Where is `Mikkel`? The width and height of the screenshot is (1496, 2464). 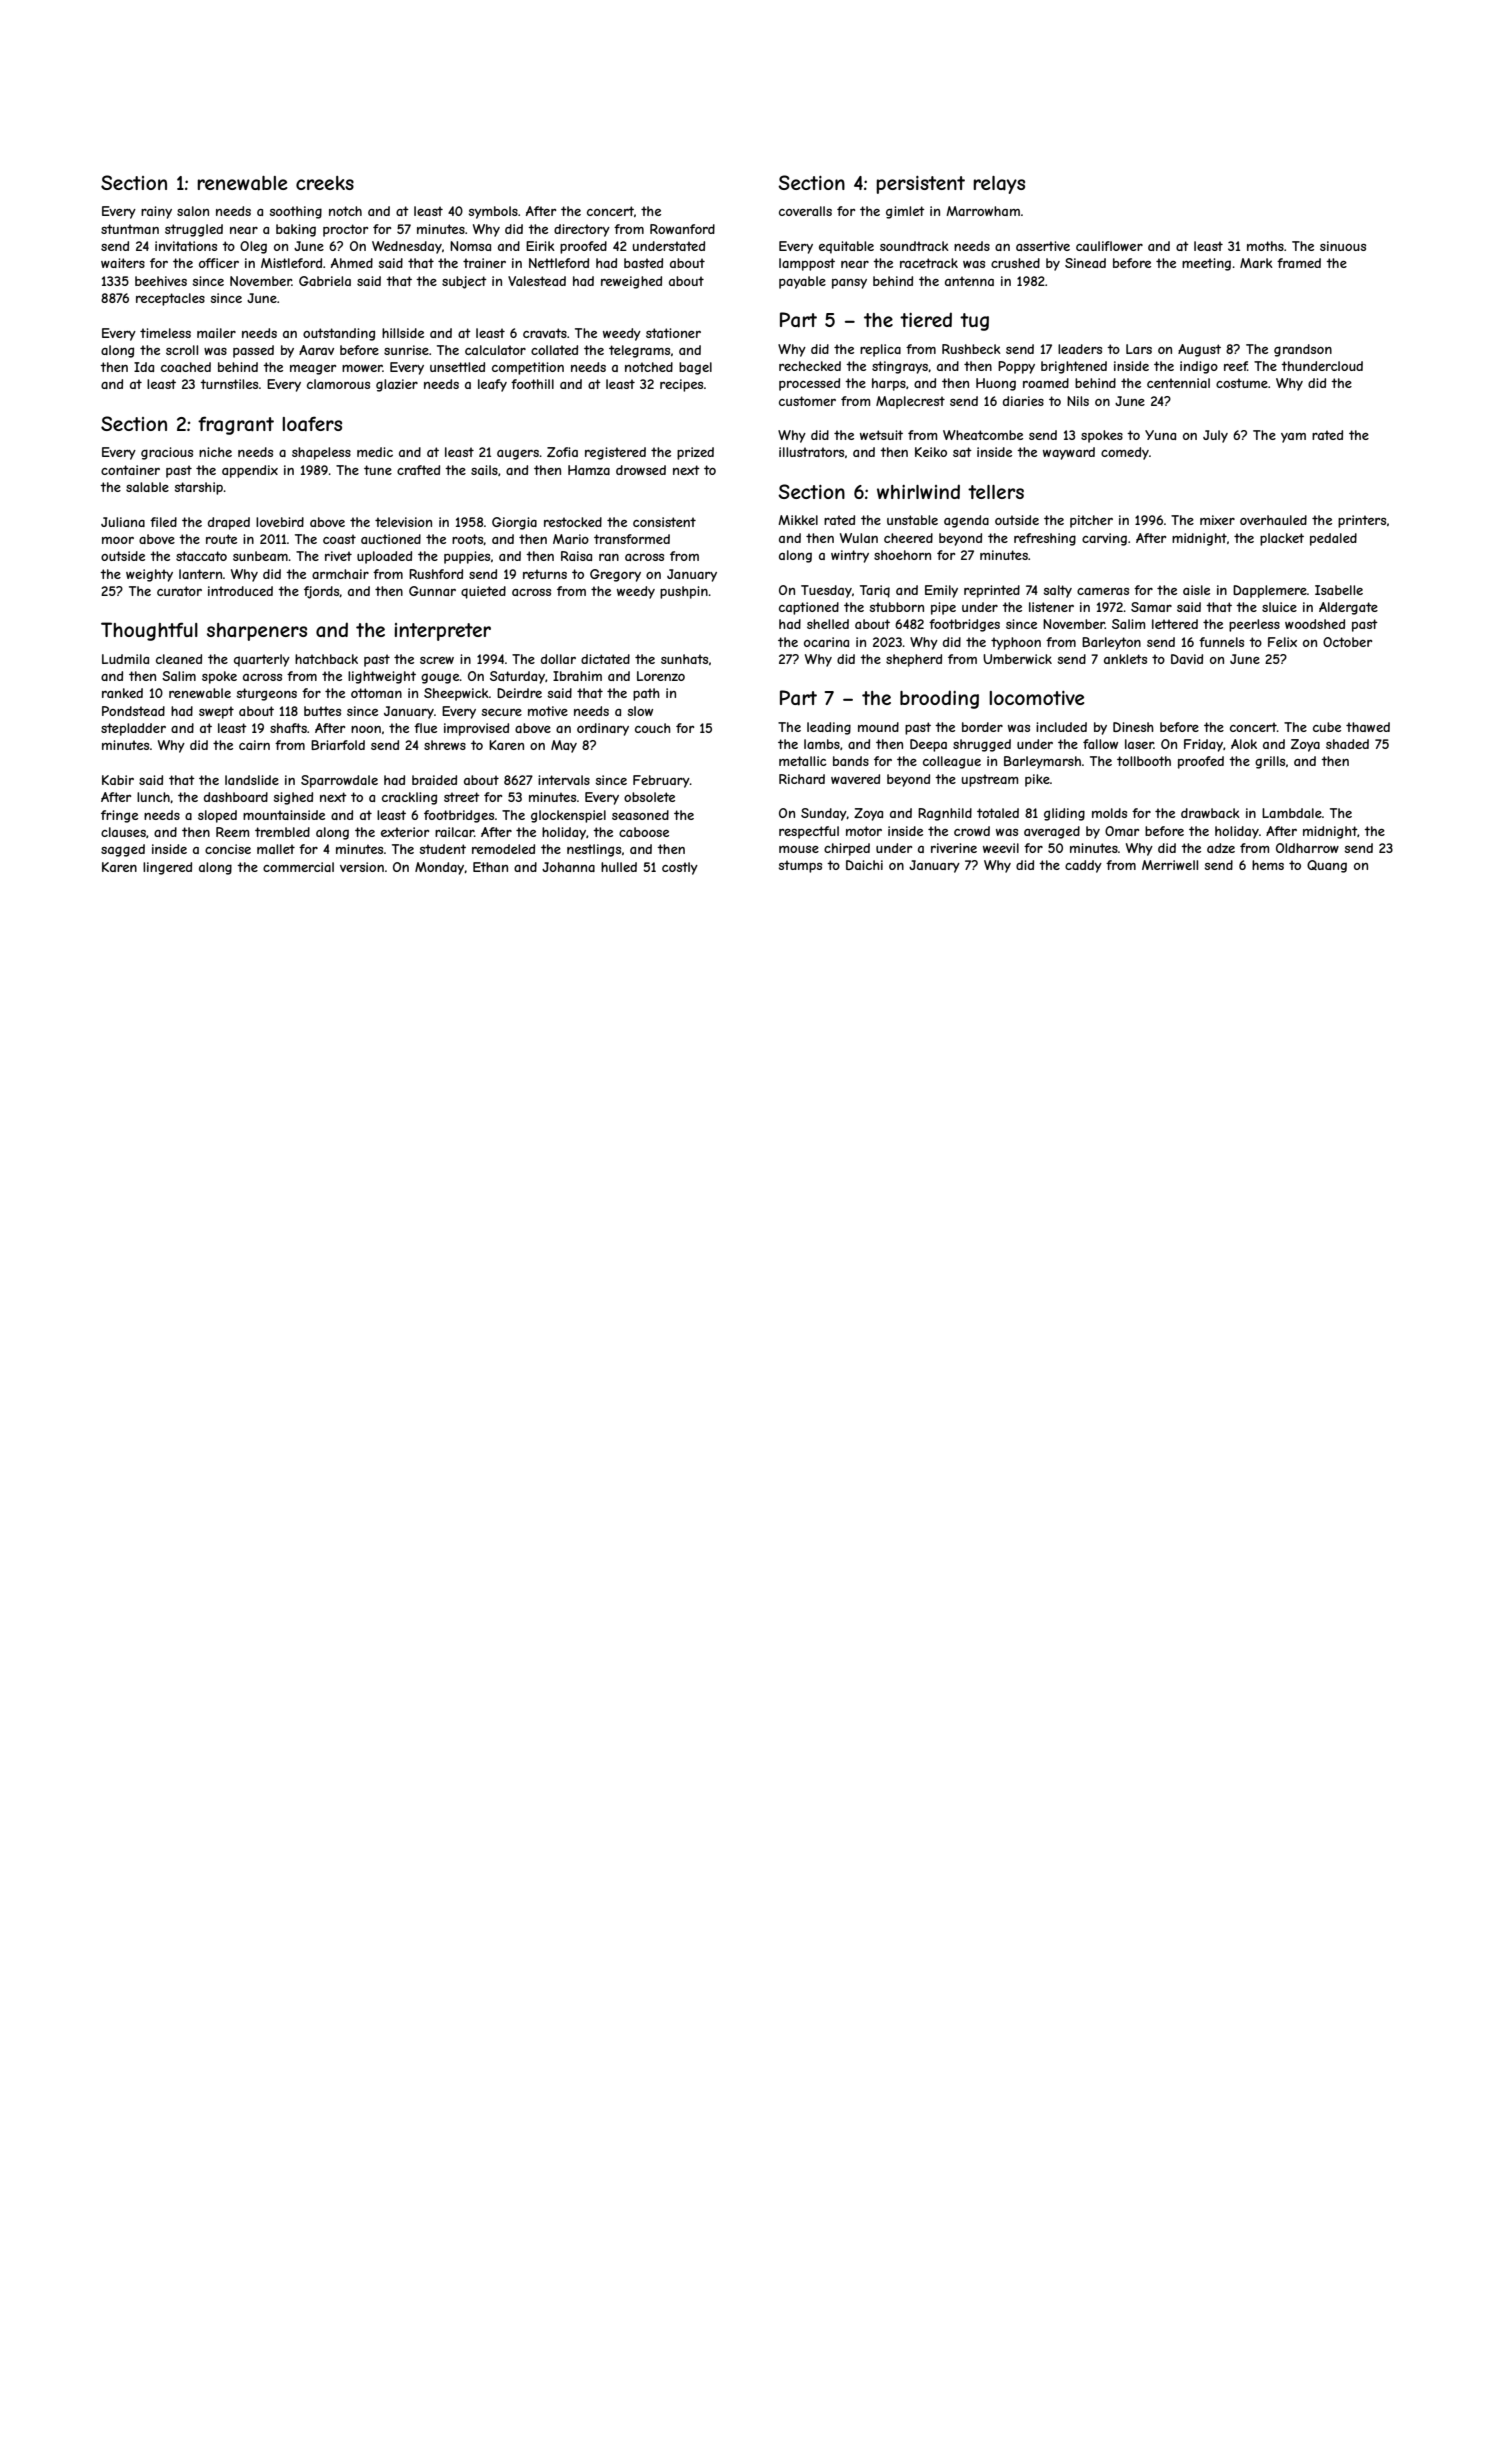
Mikkel is located at coordinates (798, 520).
